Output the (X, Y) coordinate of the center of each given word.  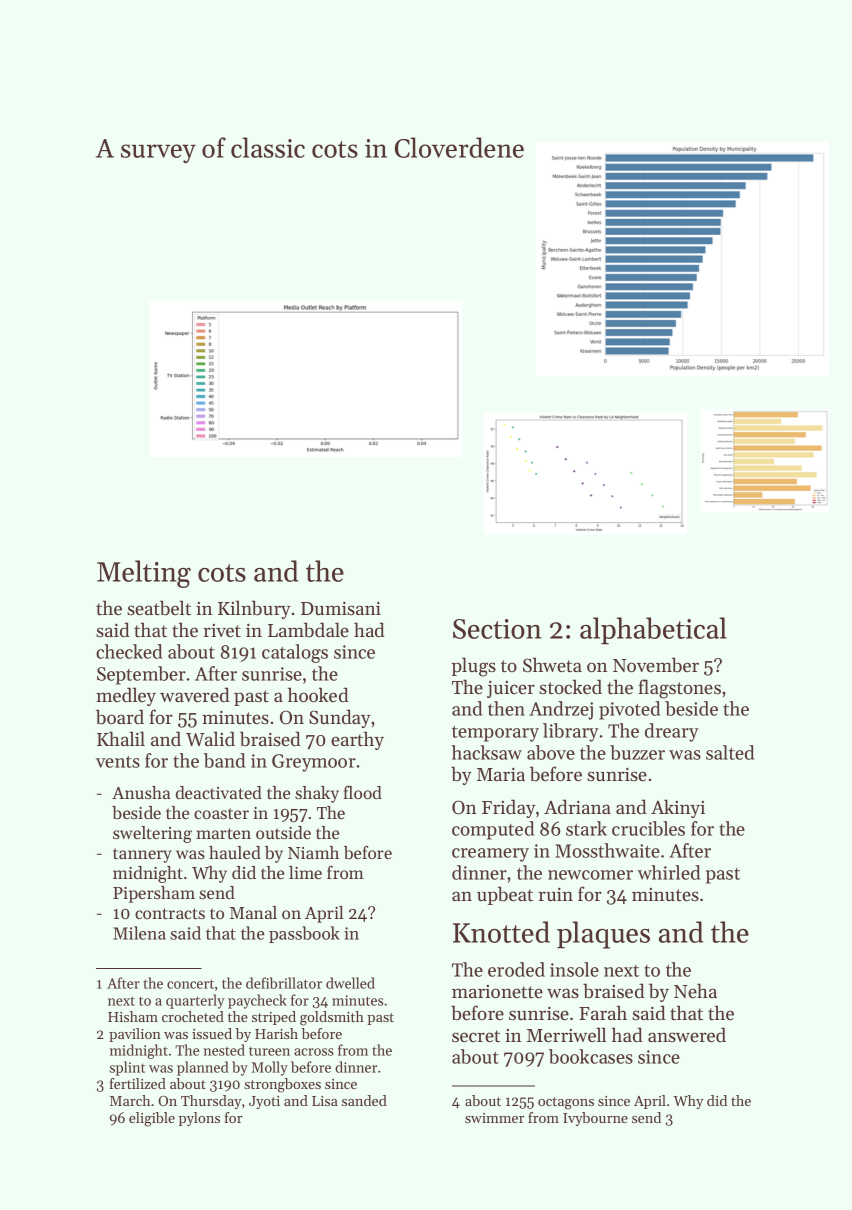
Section (497, 629)
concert (190, 984)
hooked (318, 695)
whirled (668, 872)
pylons (199, 1119)
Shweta (552, 665)
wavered (195, 694)
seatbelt (159, 608)
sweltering (152, 834)
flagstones (679, 689)
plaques (603, 935)
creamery (490, 855)
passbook (304, 934)
